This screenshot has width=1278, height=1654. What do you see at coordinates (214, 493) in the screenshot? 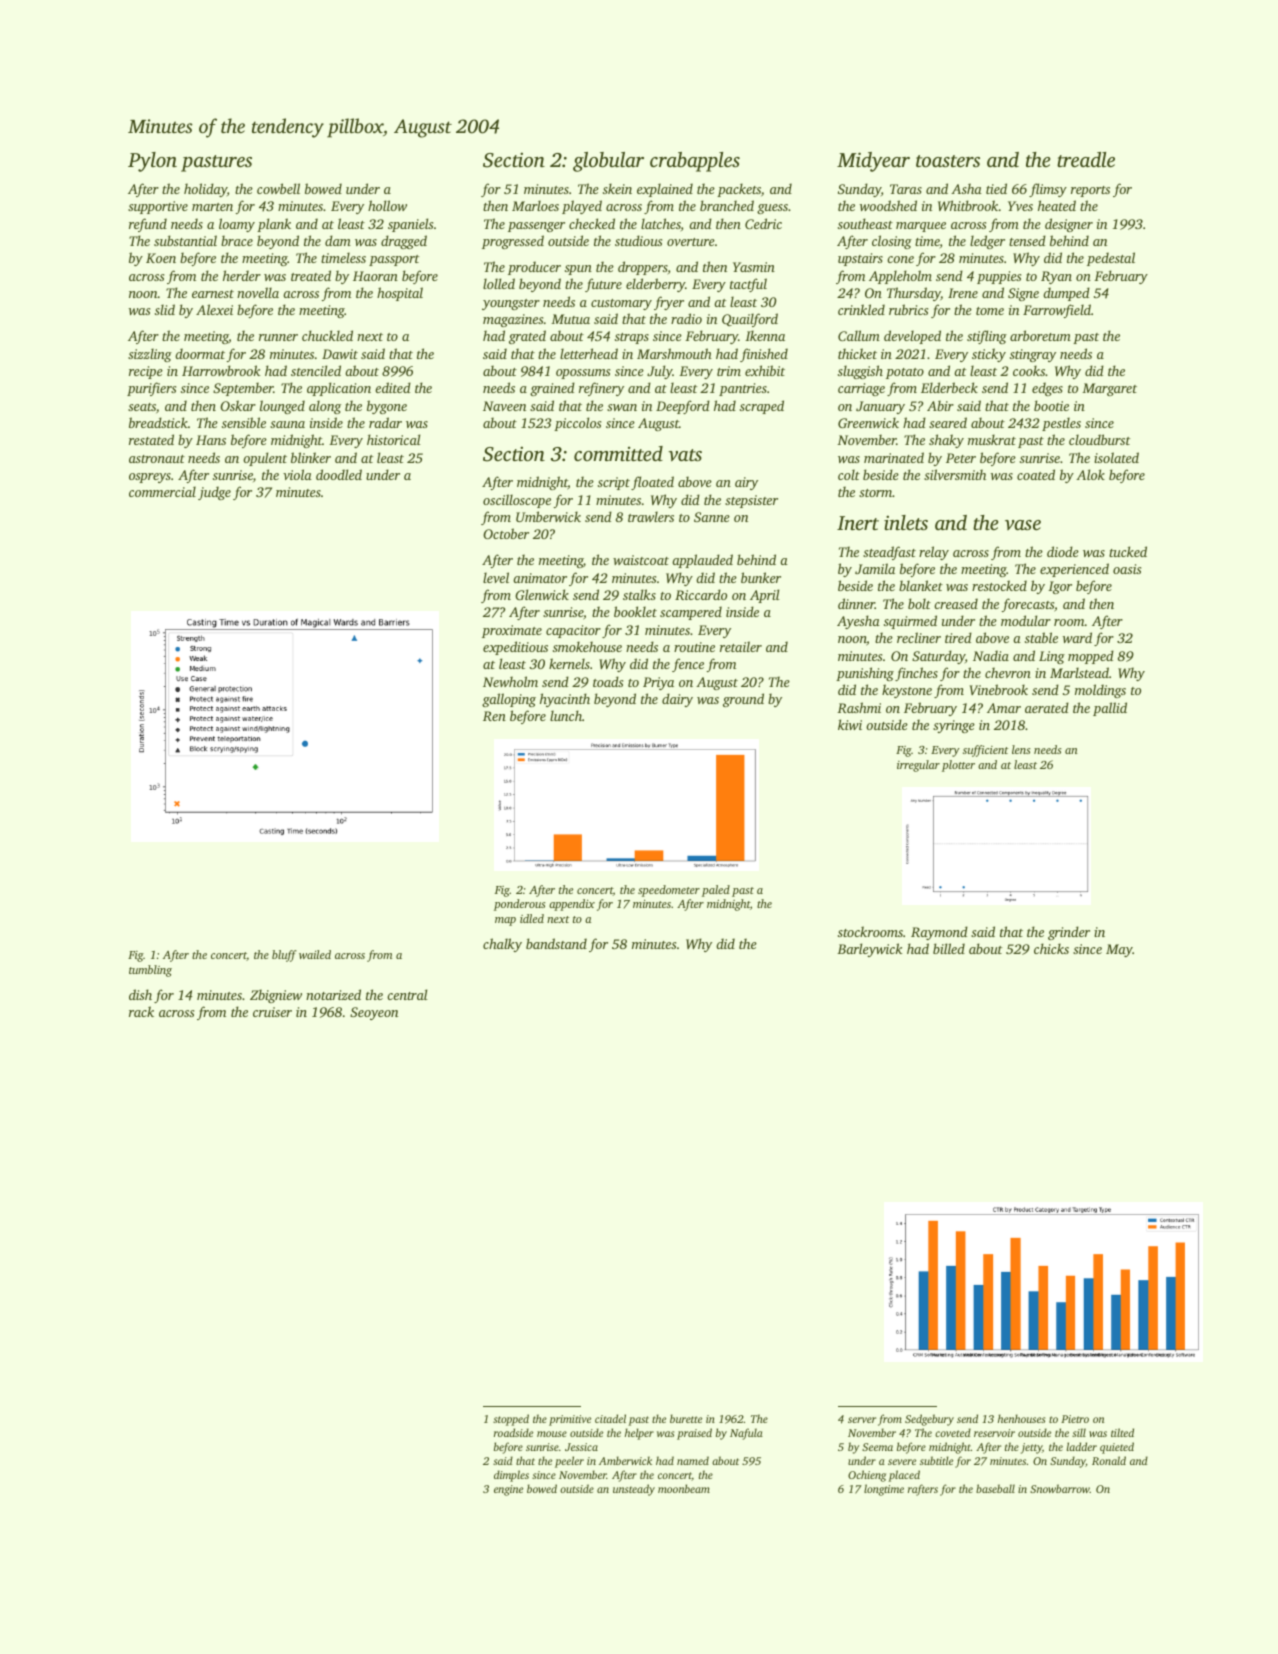
I see `judge` at bounding box center [214, 493].
